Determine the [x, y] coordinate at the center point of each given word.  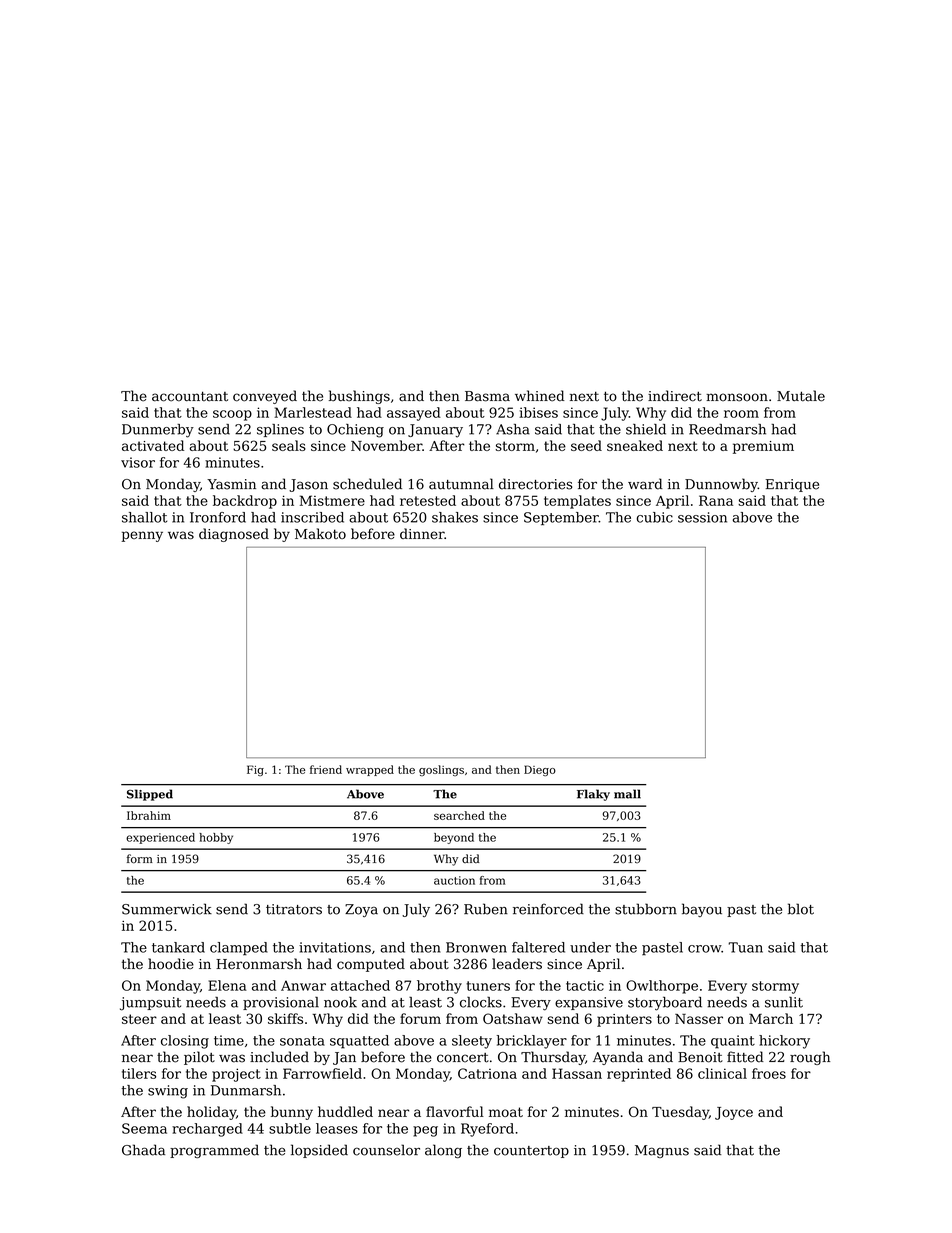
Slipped [150, 795]
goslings [441, 770]
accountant [190, 396]
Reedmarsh [727, 429]
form [140, 859]
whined [540, 396]
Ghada [143, 1150]
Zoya [361, 910]
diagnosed [234, 535]
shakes [455, 517]
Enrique [792, 485]
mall [627, 794]
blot [801, 909]
